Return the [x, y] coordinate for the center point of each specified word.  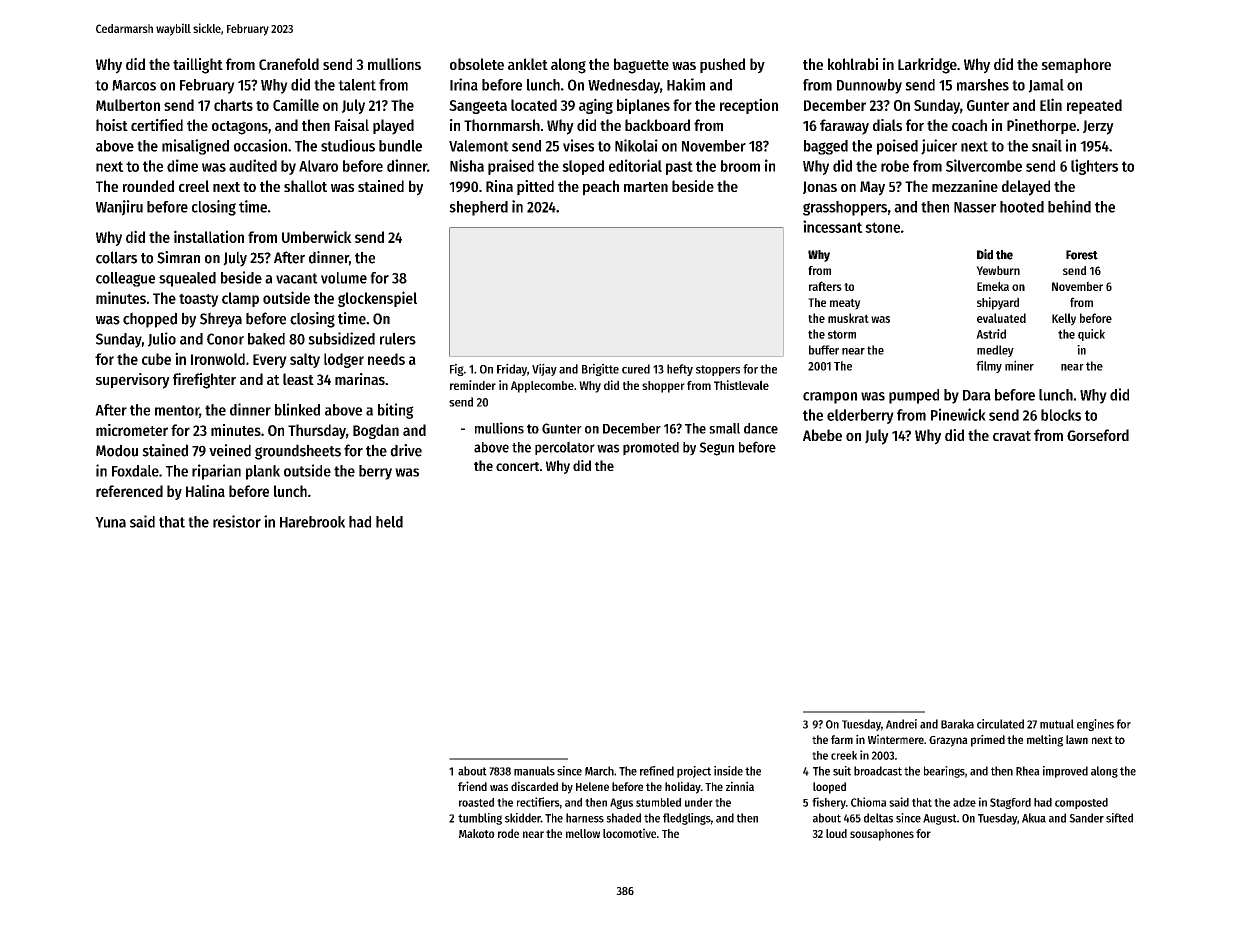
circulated [1000, 724]
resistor [237, 521]
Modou [117, 450]
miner [1019, 365]
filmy [989, 366]
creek [844, 755]
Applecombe [542, 387]
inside [728, 771]
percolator [565, 448]
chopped [150, 320]
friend [472, 786]
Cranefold [289, 64]
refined [657, 771]
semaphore [1076, 66]
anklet [528, 64]
